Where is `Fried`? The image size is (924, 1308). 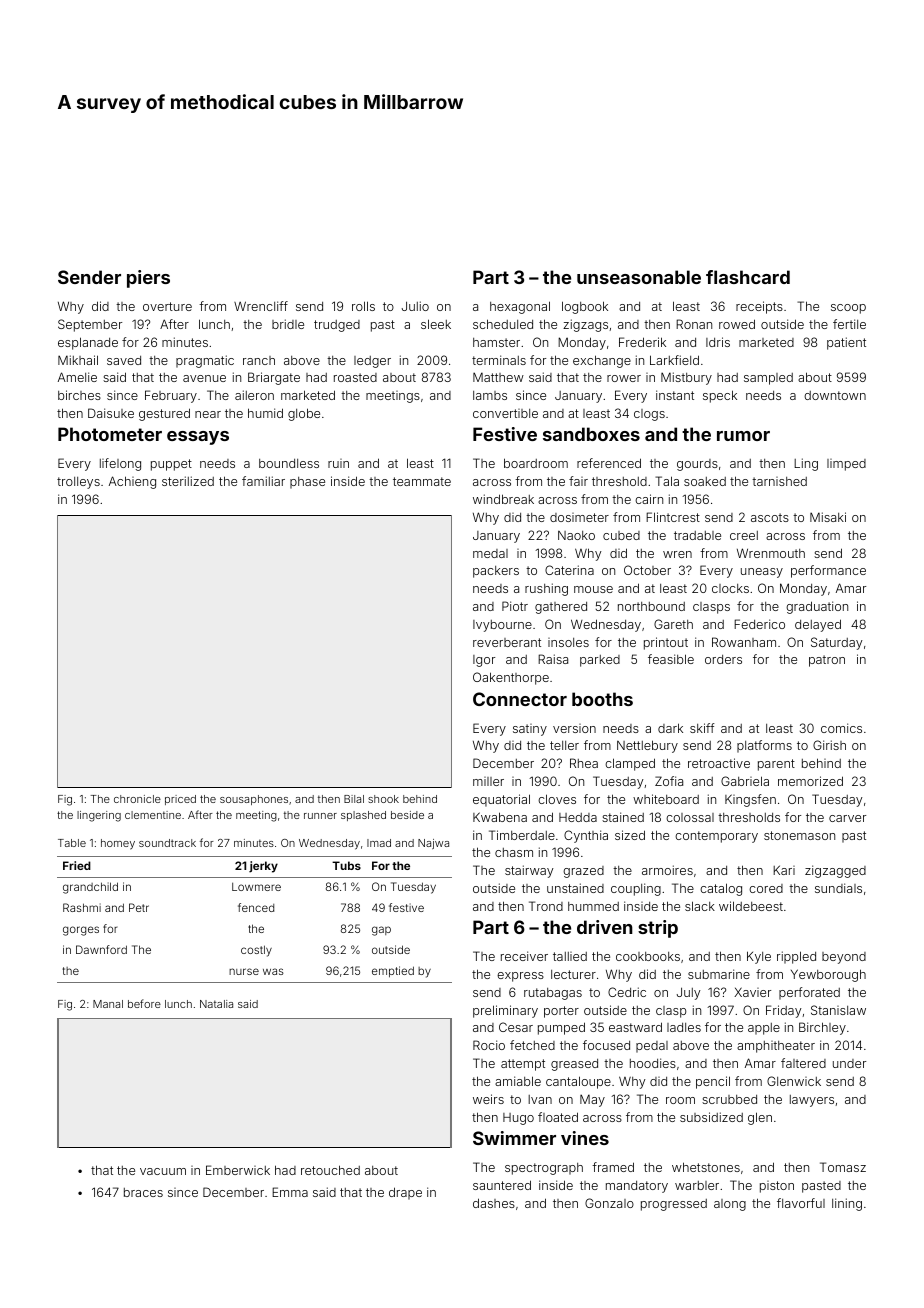 Fried is located at coordinates (77, 865).
